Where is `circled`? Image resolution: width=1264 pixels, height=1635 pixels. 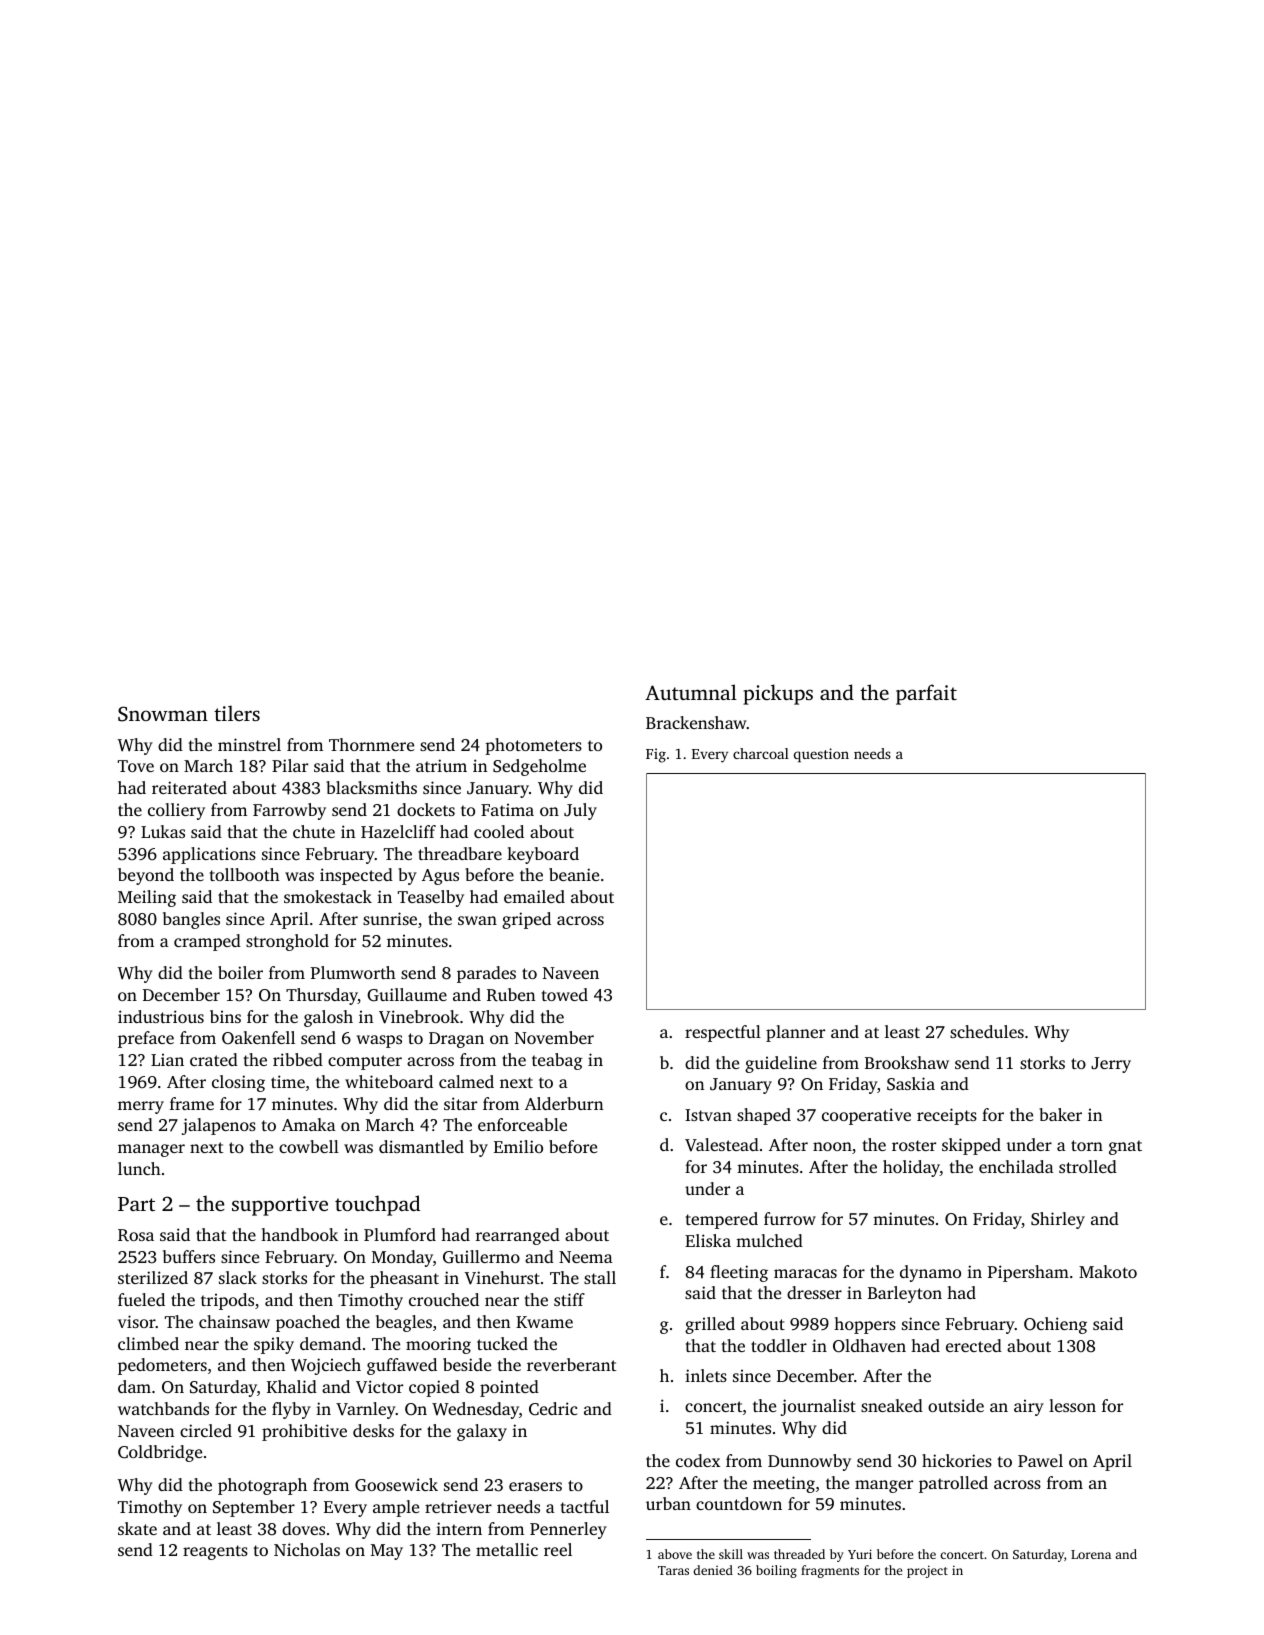
circled is located at coordinates (206, 1430).
